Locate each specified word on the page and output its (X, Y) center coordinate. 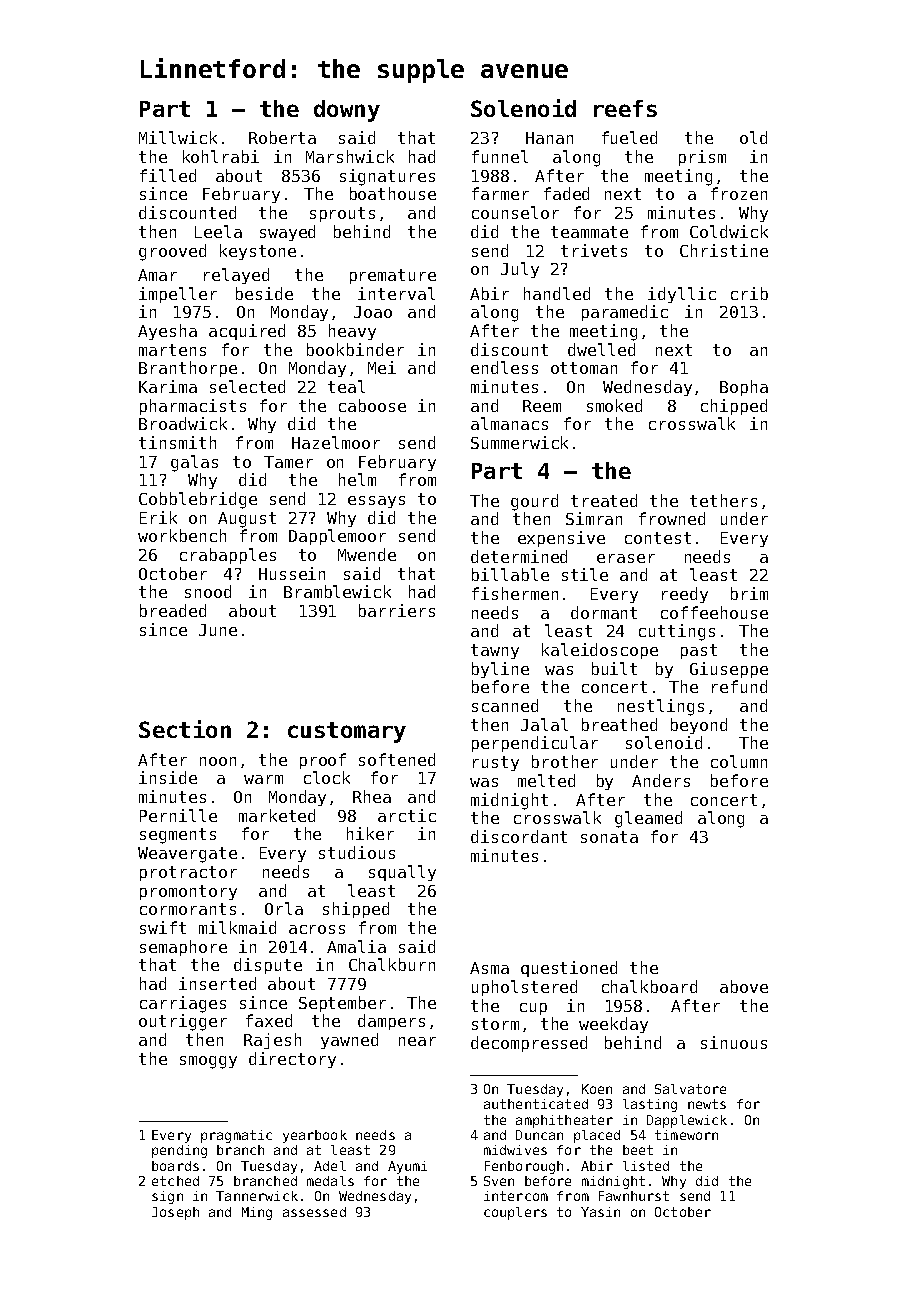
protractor (188, 873)
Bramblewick (337, 591)
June (218, 630)
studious (357, 852)
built (614, 668)
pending (179, 1151)
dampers (391, 1022)
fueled (629, 137)
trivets (594, 250)
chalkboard (649, 986)
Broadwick (183, 423)
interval (396, 293)
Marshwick (350, 156)
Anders (661, 780)
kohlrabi (221, 156)
